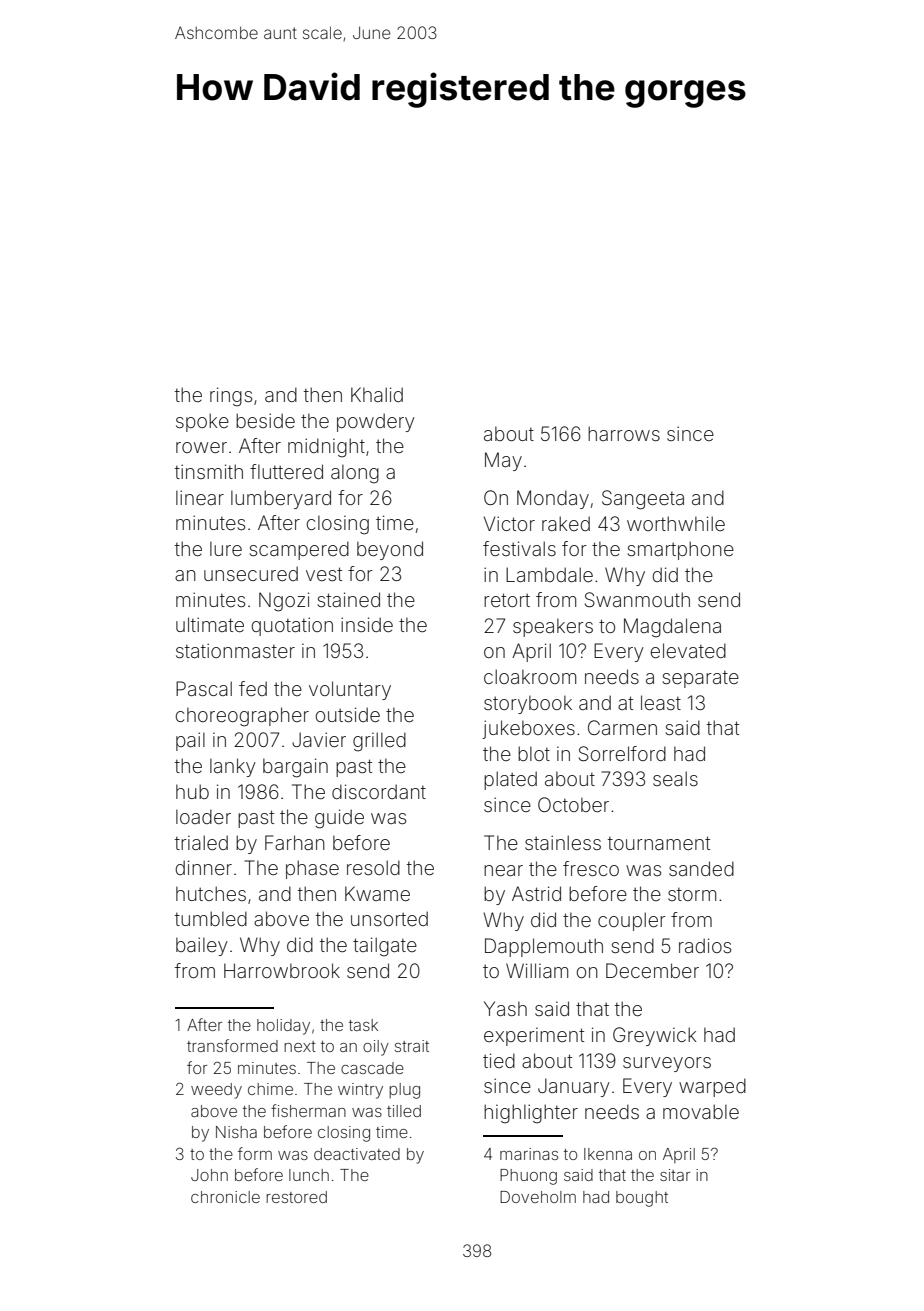  I want to click on tailgate, so click(385, 947).
